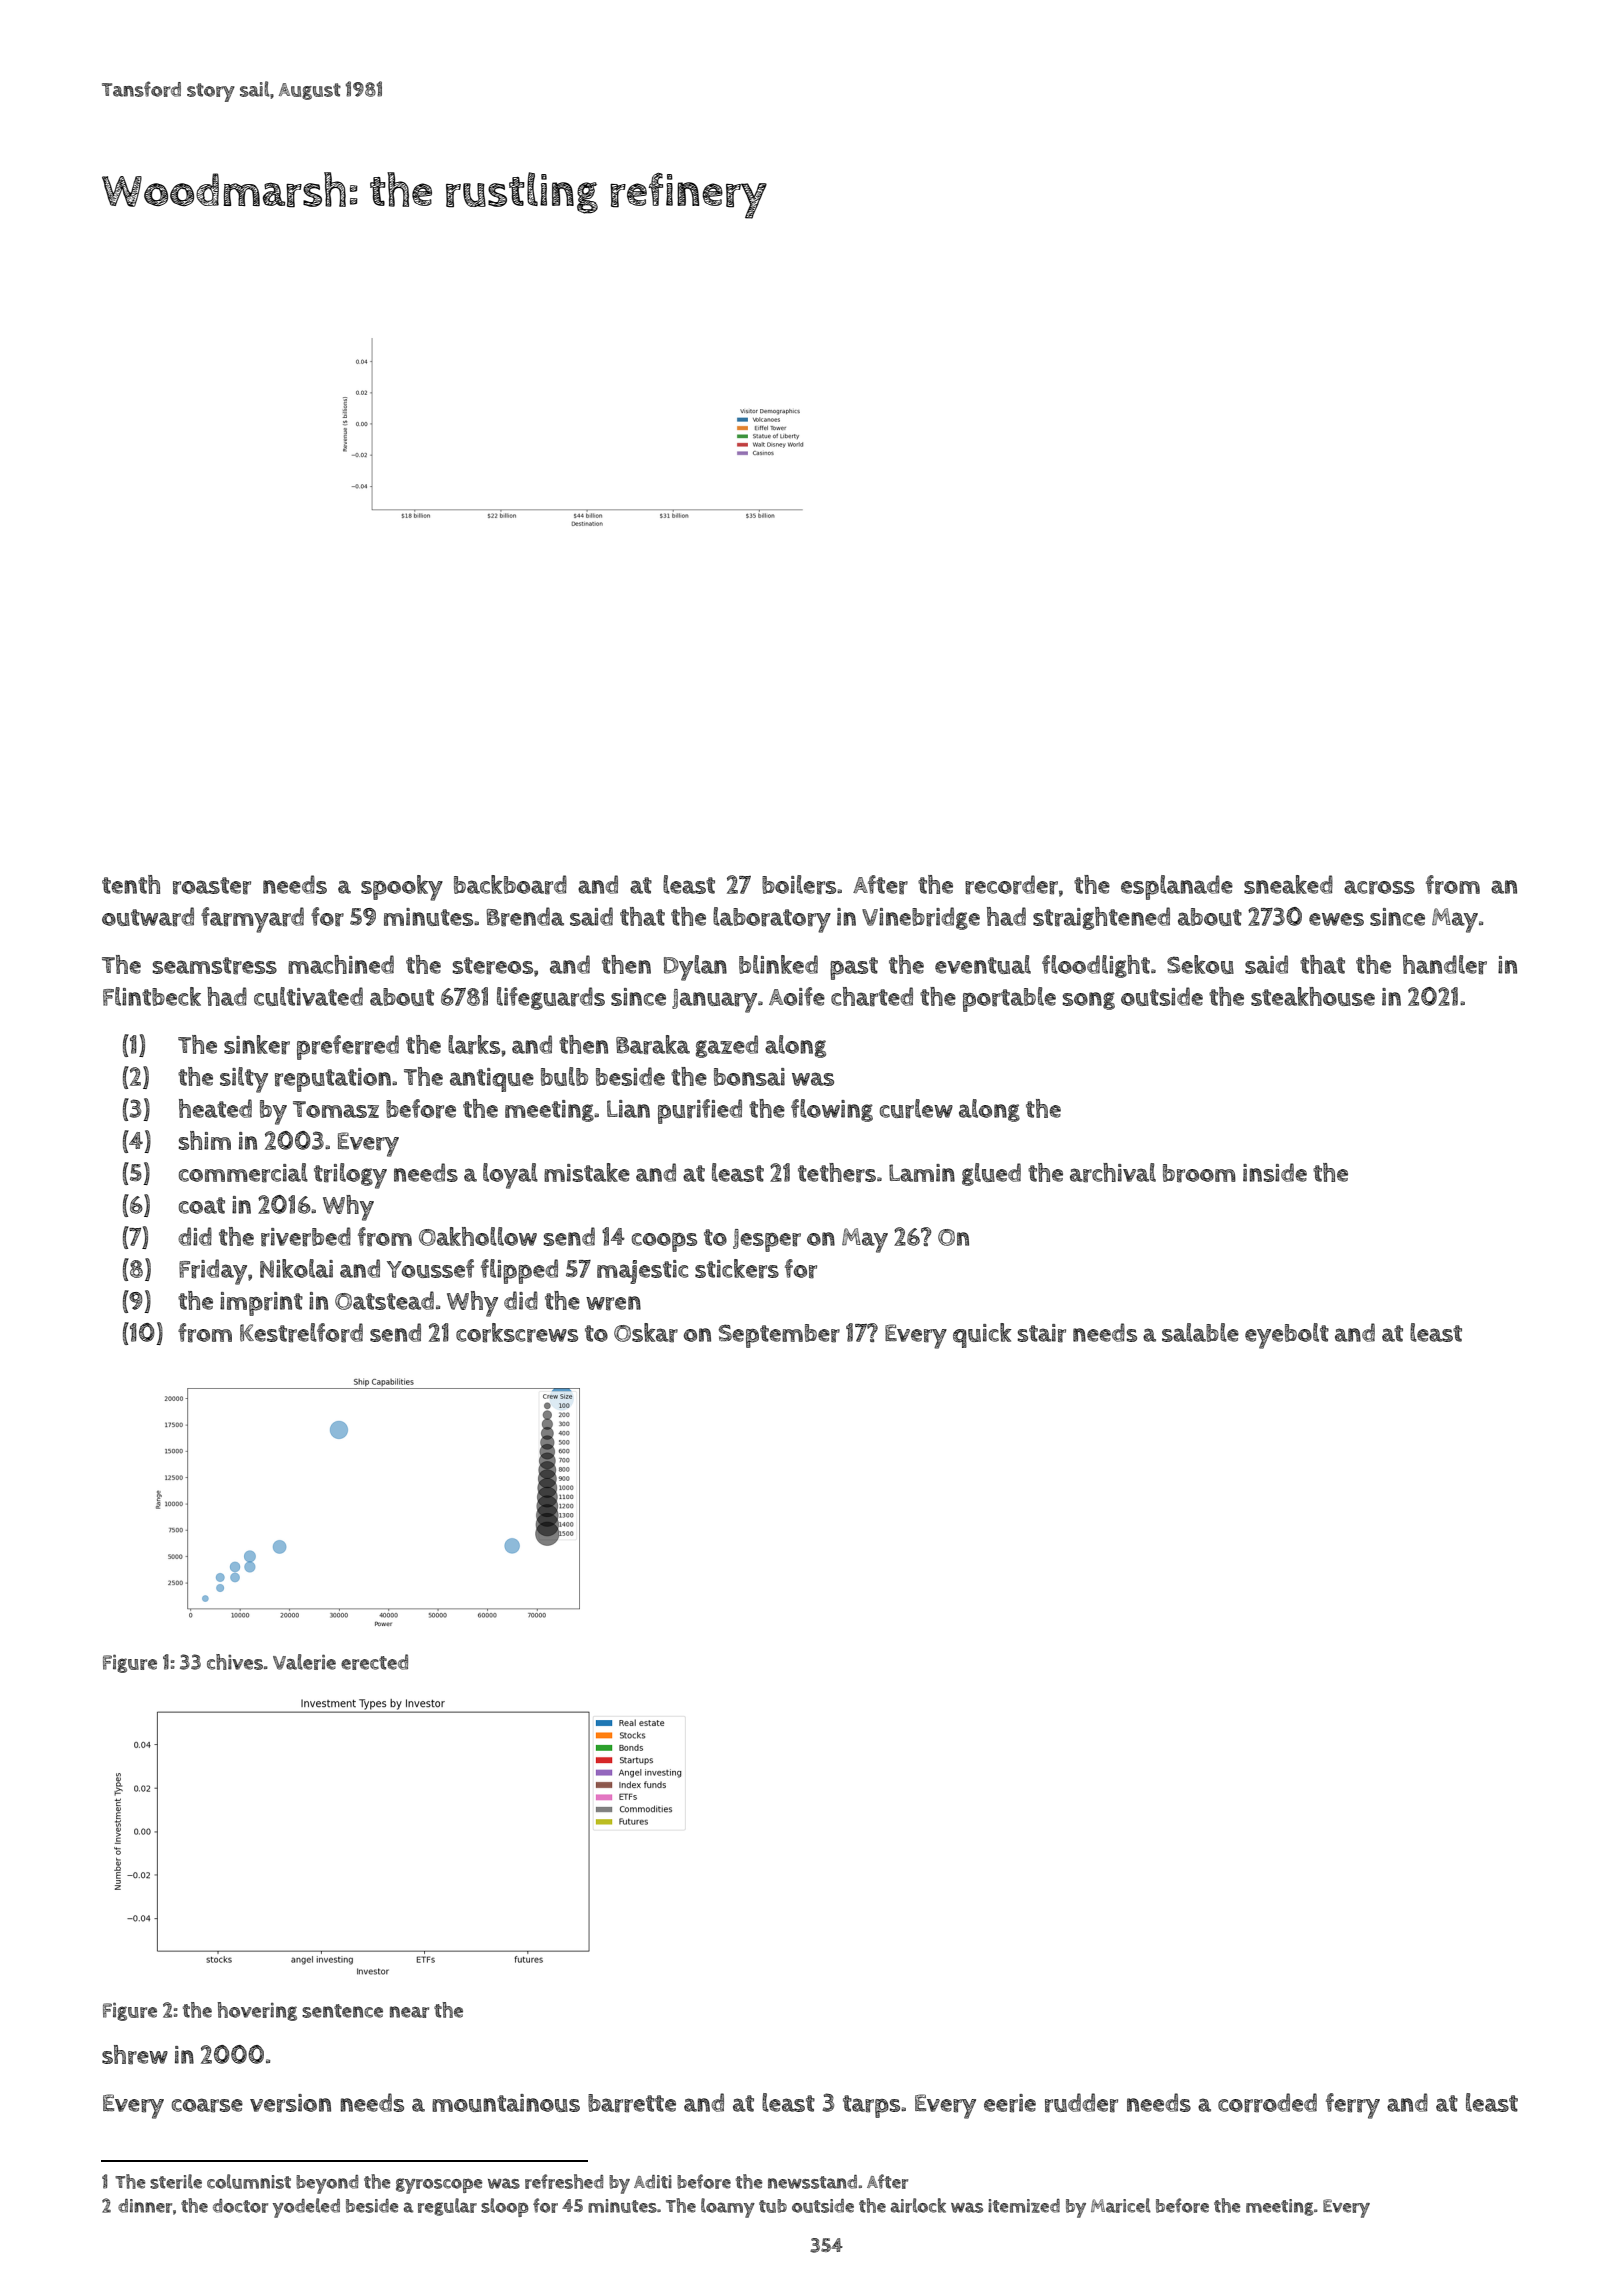 This image has width=1620, height=2292. I want to click on chives, so click(235, 1662).
